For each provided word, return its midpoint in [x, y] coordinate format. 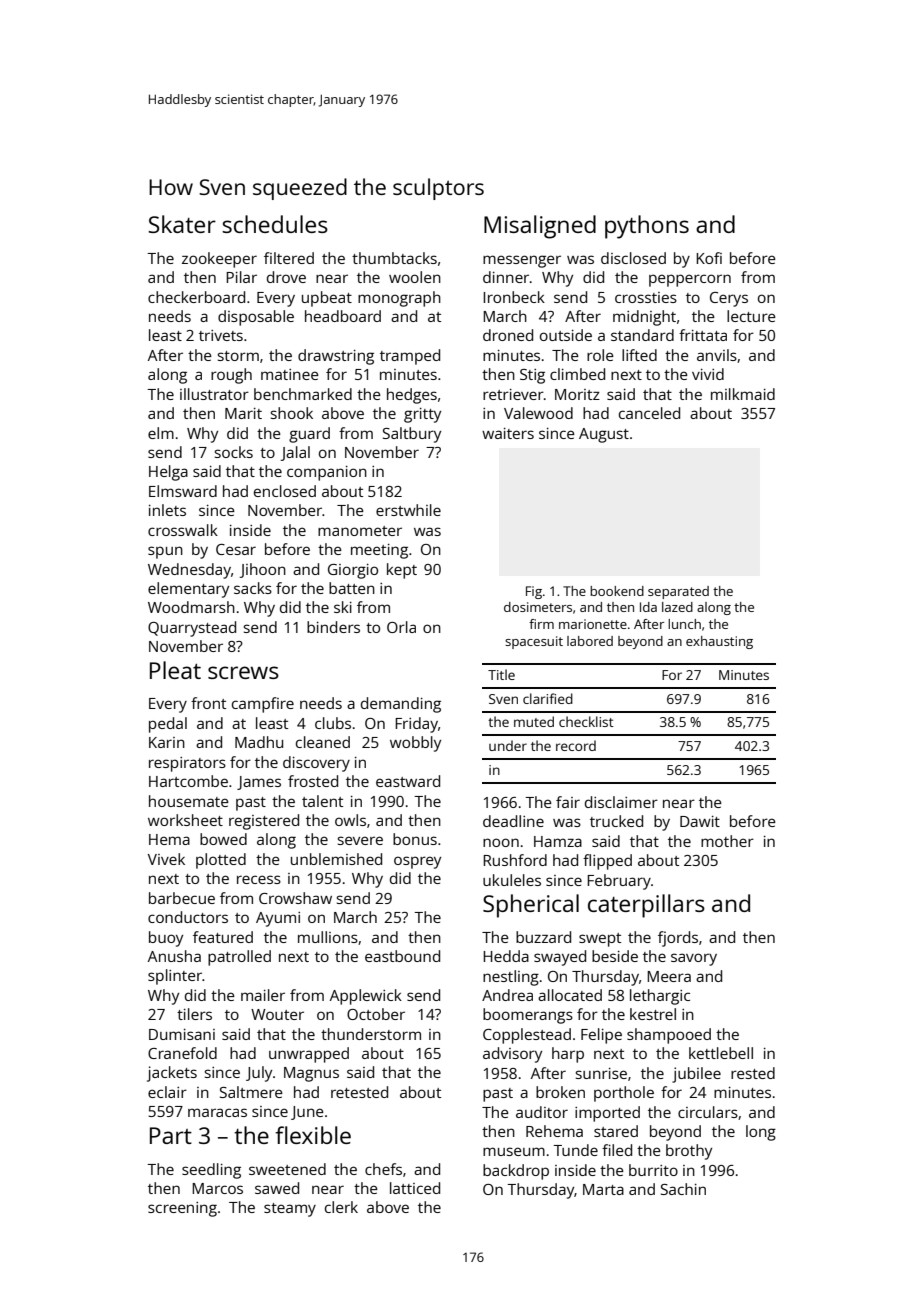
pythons [647, 227]
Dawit [700, 821]
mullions [328, 937]
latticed [415, 1188]
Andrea [507, 995]
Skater [182, 224]
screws [243, 672]
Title [501, 674]
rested [753, 1073]
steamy [290, 1210]
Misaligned [540, 227]
